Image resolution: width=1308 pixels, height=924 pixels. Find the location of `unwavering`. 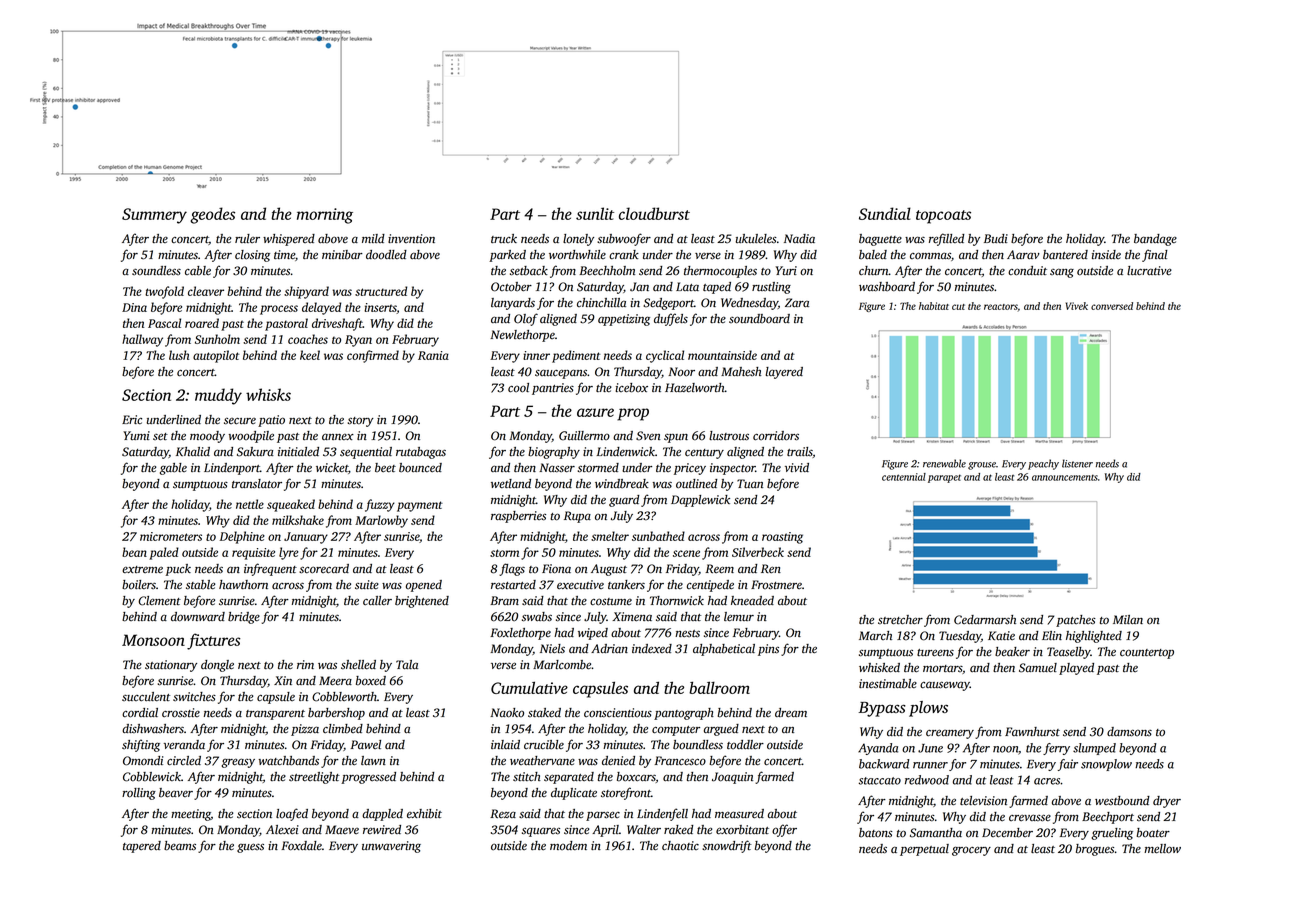

unwavering is located at coordinates (391, 847).
